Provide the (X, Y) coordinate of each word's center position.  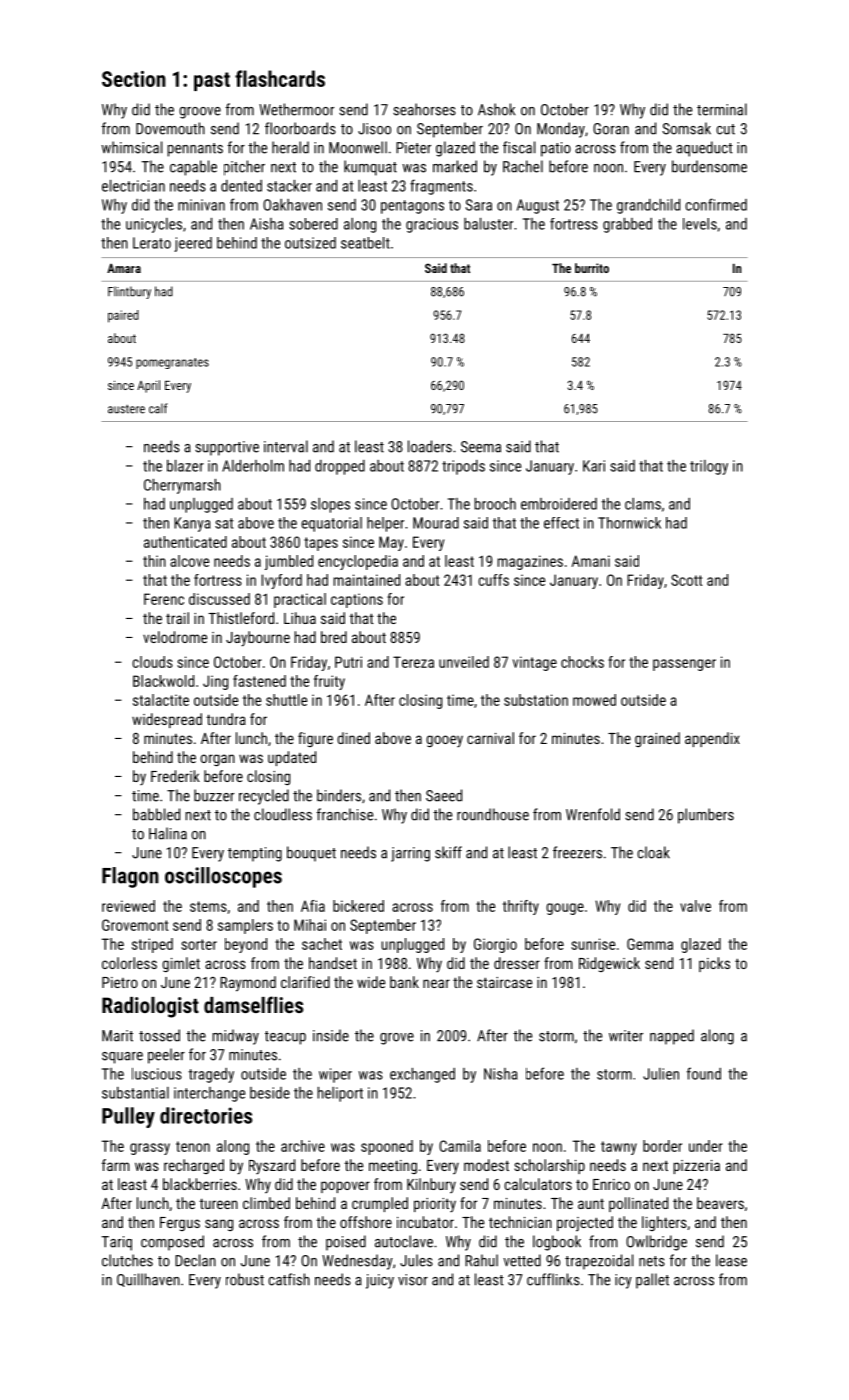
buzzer (214, 795)
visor (413, 1280)
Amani (591, 561)
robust (245, 1279)
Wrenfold (593, 814)
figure (315, 739)
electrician (133, 186)
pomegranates (172, 363)
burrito (592, 268)
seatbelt (365, 243)
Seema (481, 447)
